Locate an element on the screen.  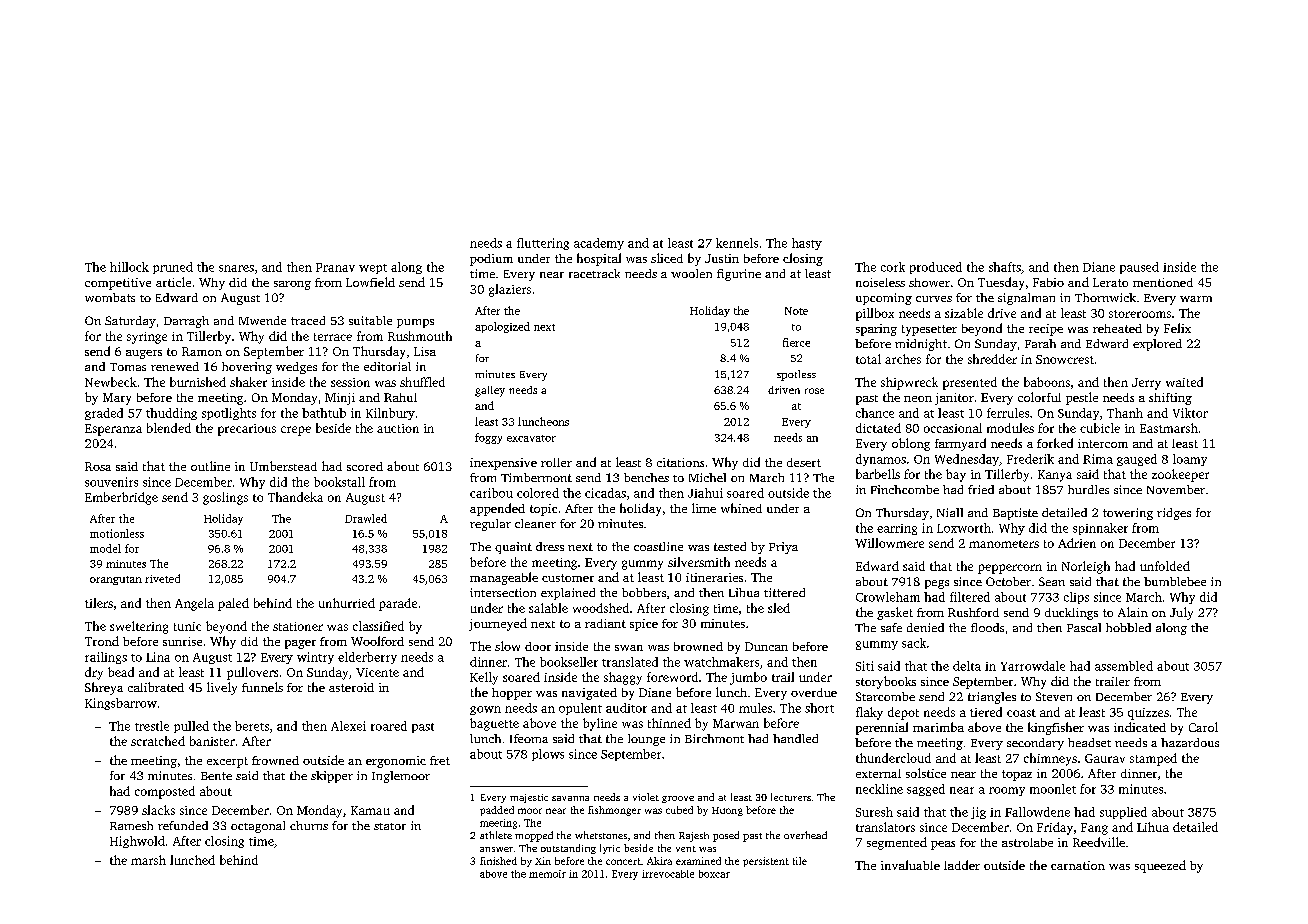
sagged is located at coordinates (926, 790).
